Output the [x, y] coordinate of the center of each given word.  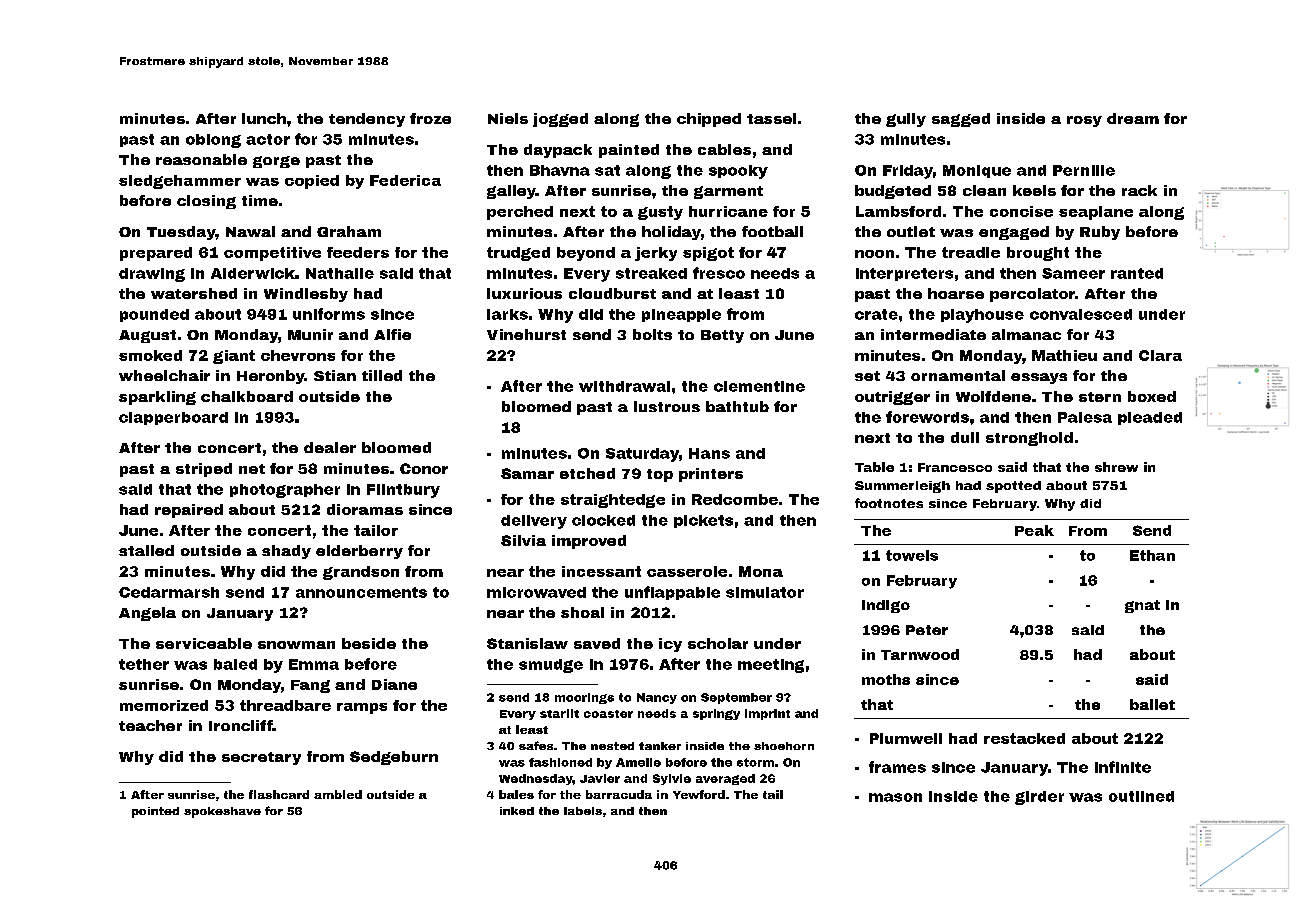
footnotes [889, 503]
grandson [361, 573]
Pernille [1084, 170]
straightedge [613, 501]
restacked [1024, 738]
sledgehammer [180, 182]
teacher [150, 725]
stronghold [1029, 439]
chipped [709, 120]
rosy [1084, 121]
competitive [272, 254]
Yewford [699, 794]
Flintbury [403, 491]
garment [728, 192]
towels [912, 555]
